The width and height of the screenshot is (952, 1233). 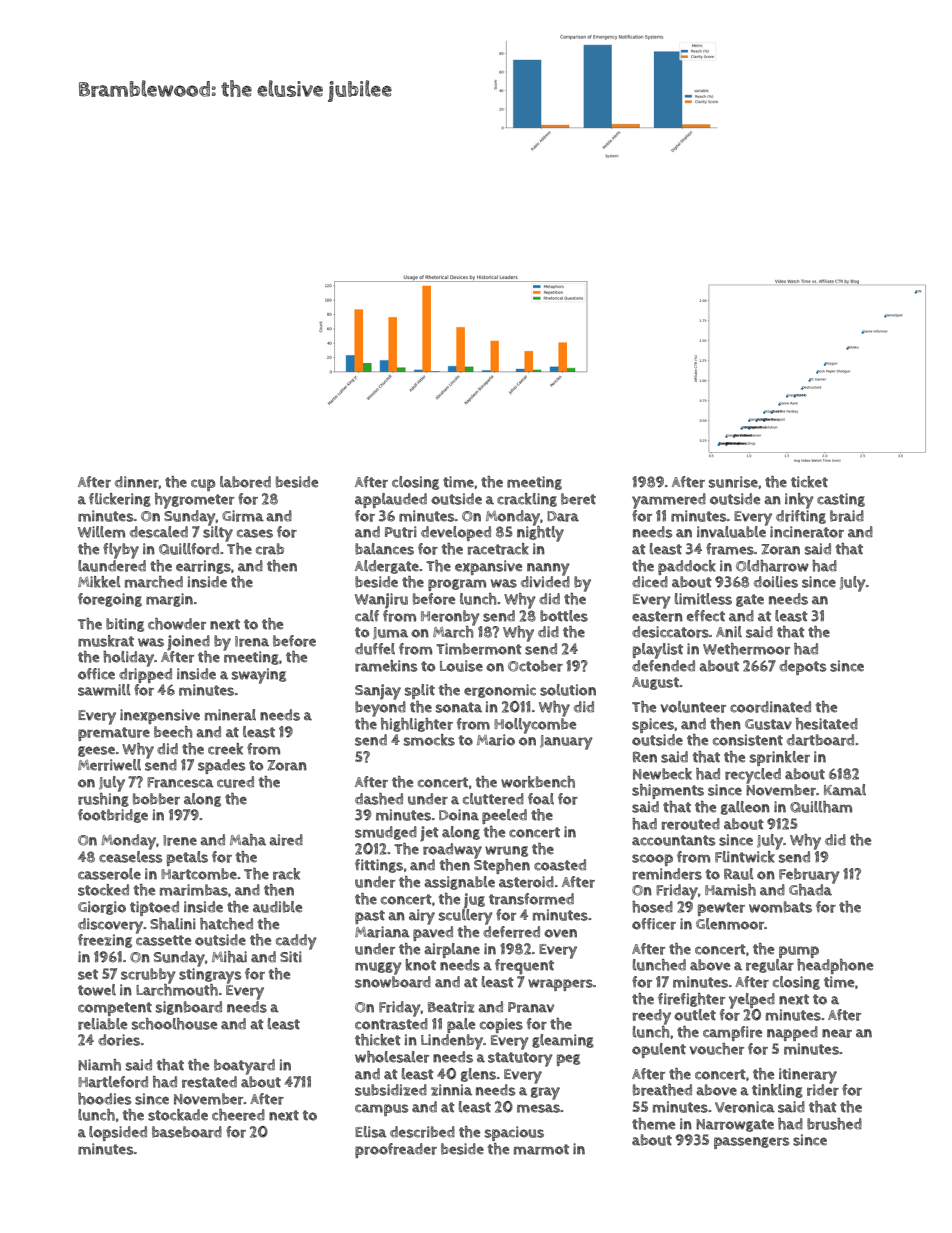 What do you see at coordinates (746, 649) in the screenshot?
I see `Wethermoor` at bounding box center [746, 649].
